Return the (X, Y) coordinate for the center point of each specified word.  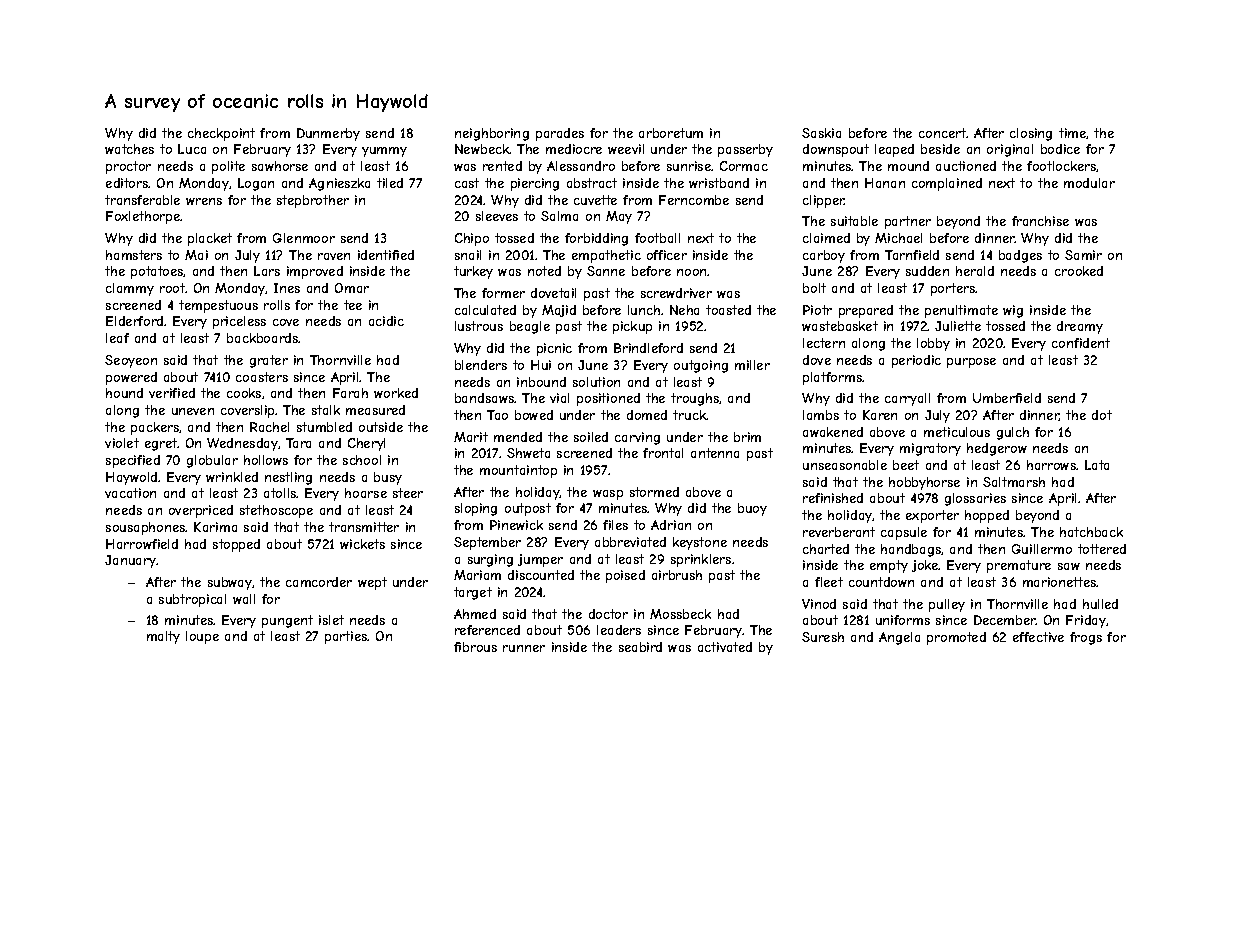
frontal (663, 453)
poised (625, 576)
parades (560, 134)
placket (210, 239)
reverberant (839, 532)
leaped (894, 150)
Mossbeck (680, 614)
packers (155, 428)
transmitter (364, 527)
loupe (202, 637)
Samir (1083, 255)
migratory (930, 449)
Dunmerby (328, 134)
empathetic (606, 256)
